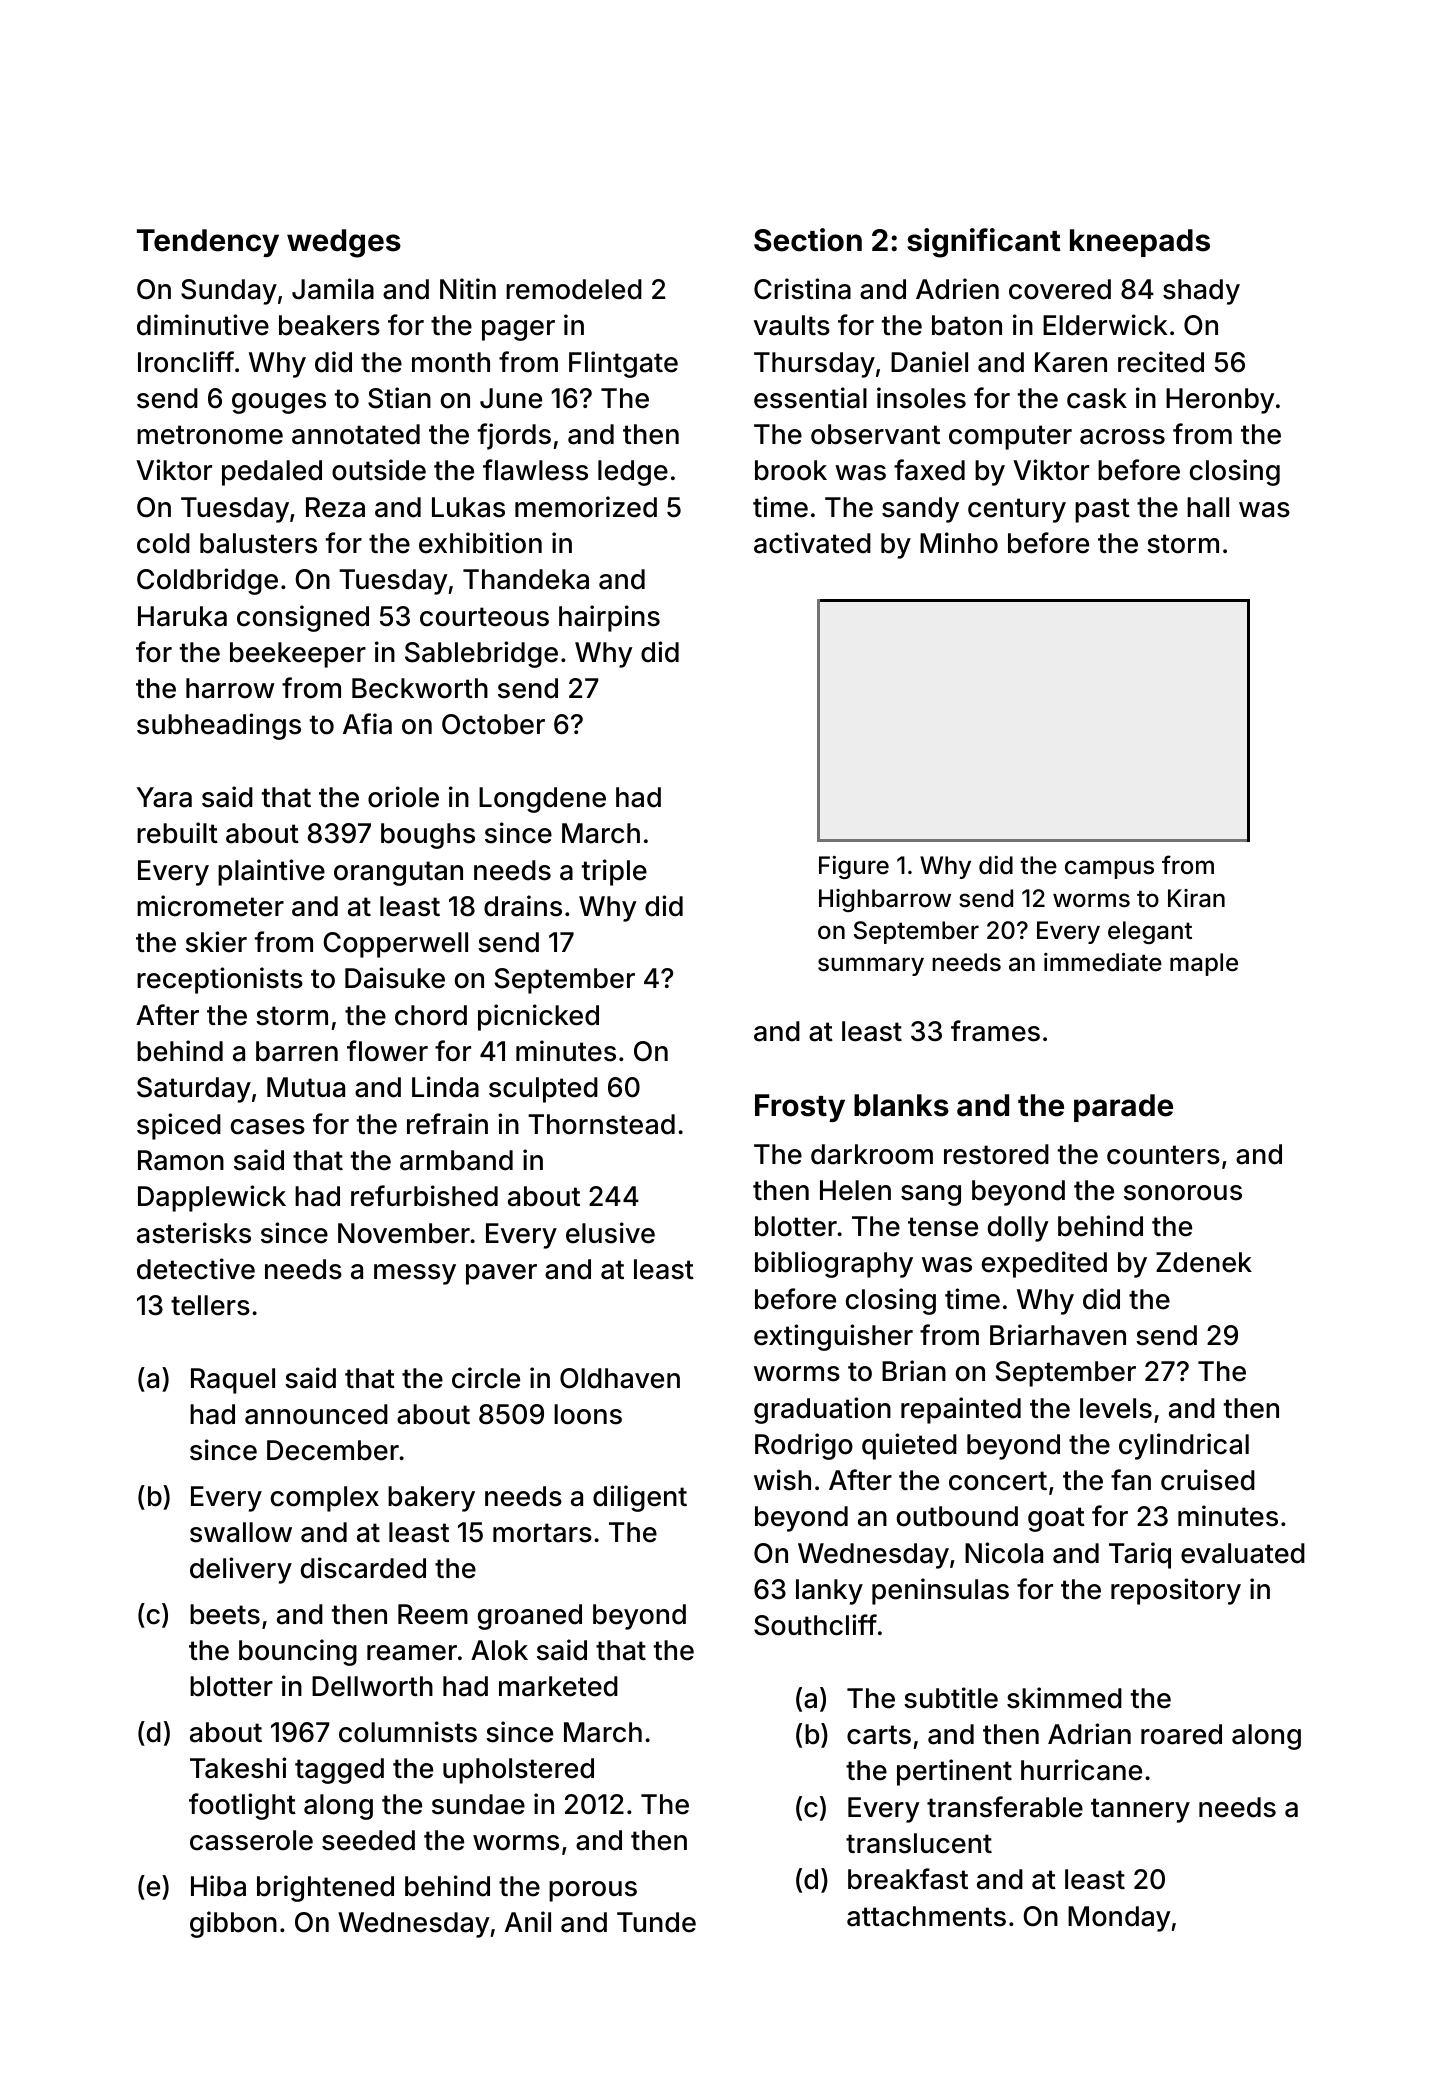  Describe the element at coordinates (233, 1924) in the screenshot. I see `gibbon` at that location.
